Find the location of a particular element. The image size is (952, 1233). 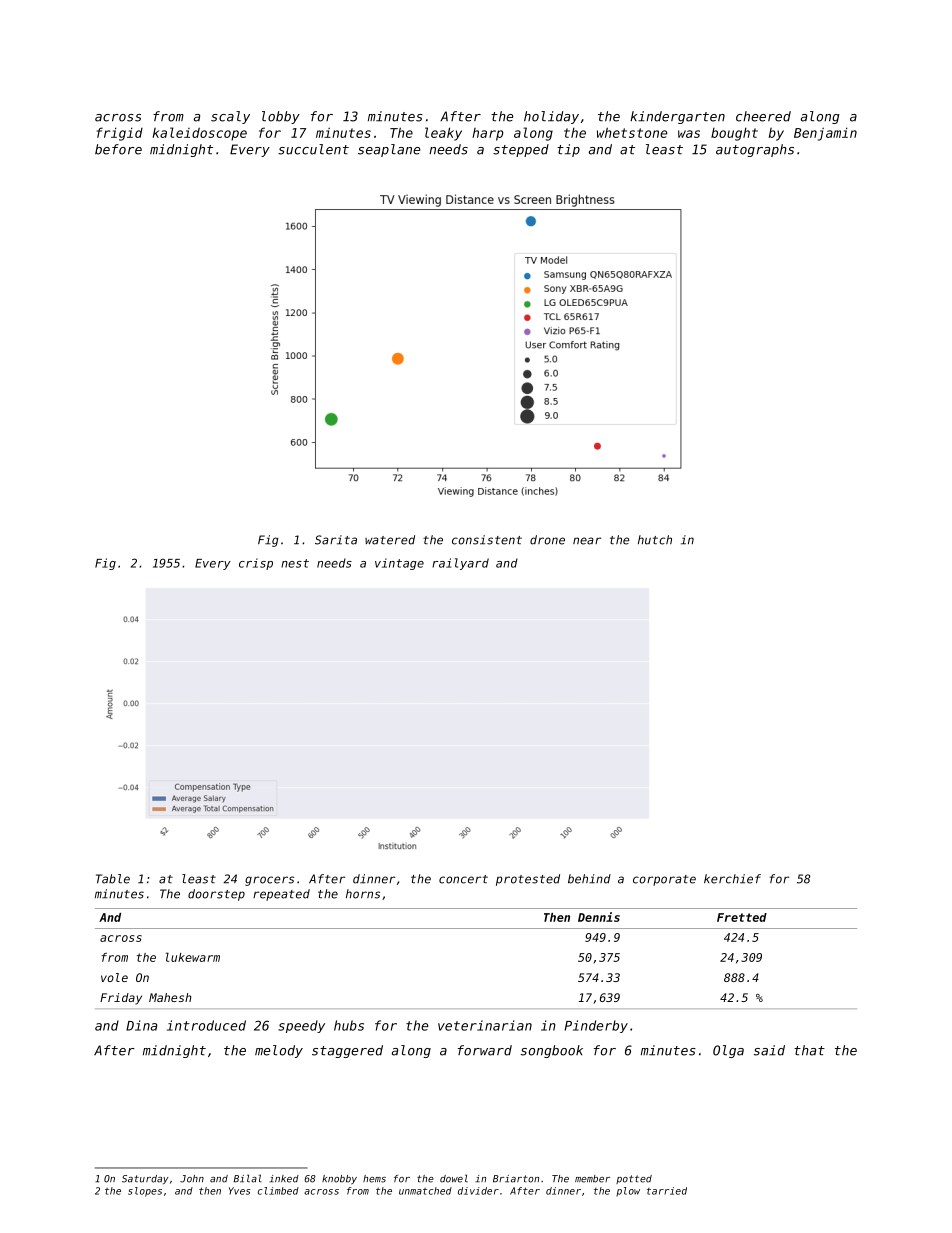

was is located at coordinates (689, 134).
